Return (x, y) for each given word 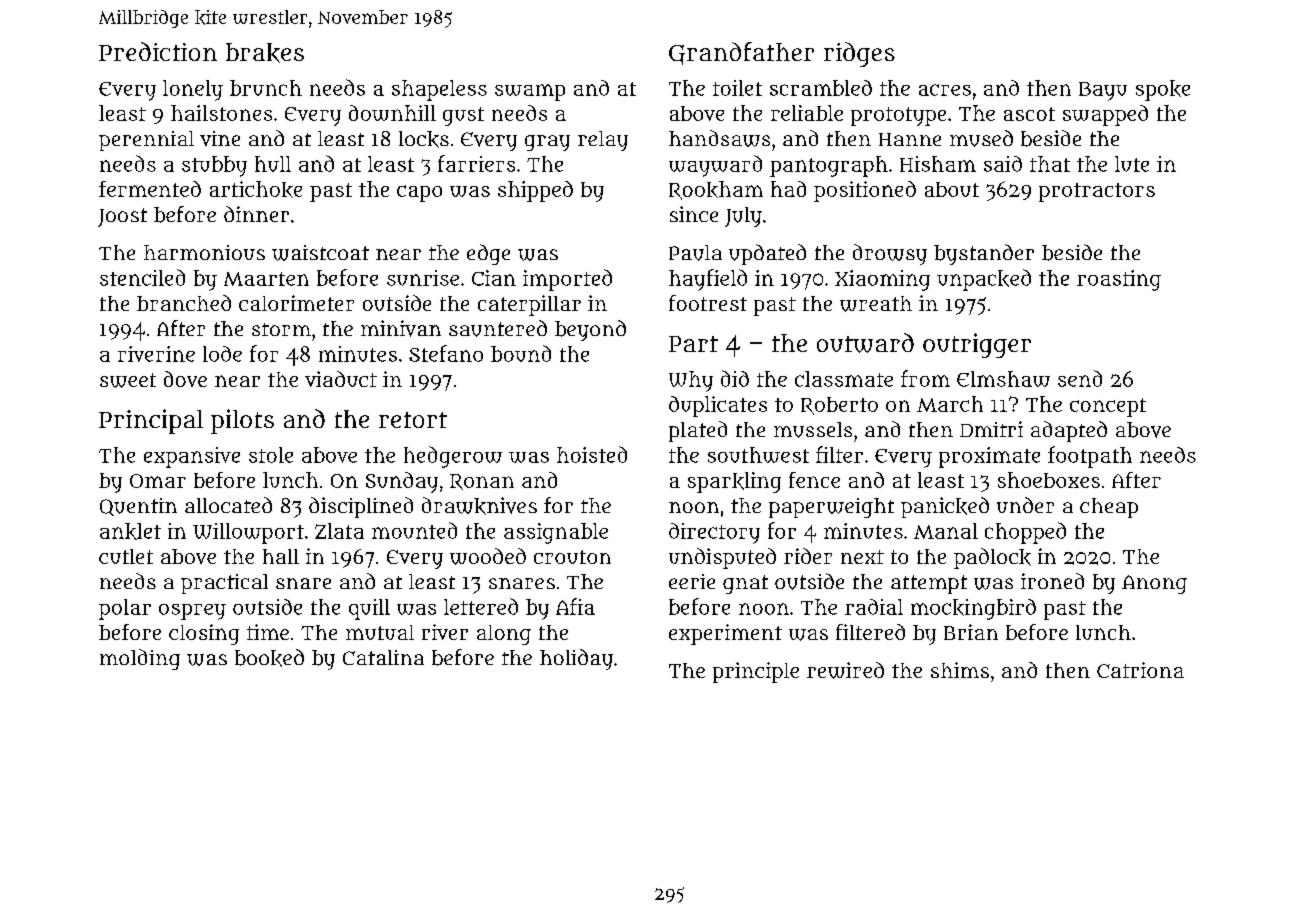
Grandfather (741, 53)
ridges (859, 54)
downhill (392, 113)
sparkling (734, 482)
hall (281, 556)
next (862, 557)
